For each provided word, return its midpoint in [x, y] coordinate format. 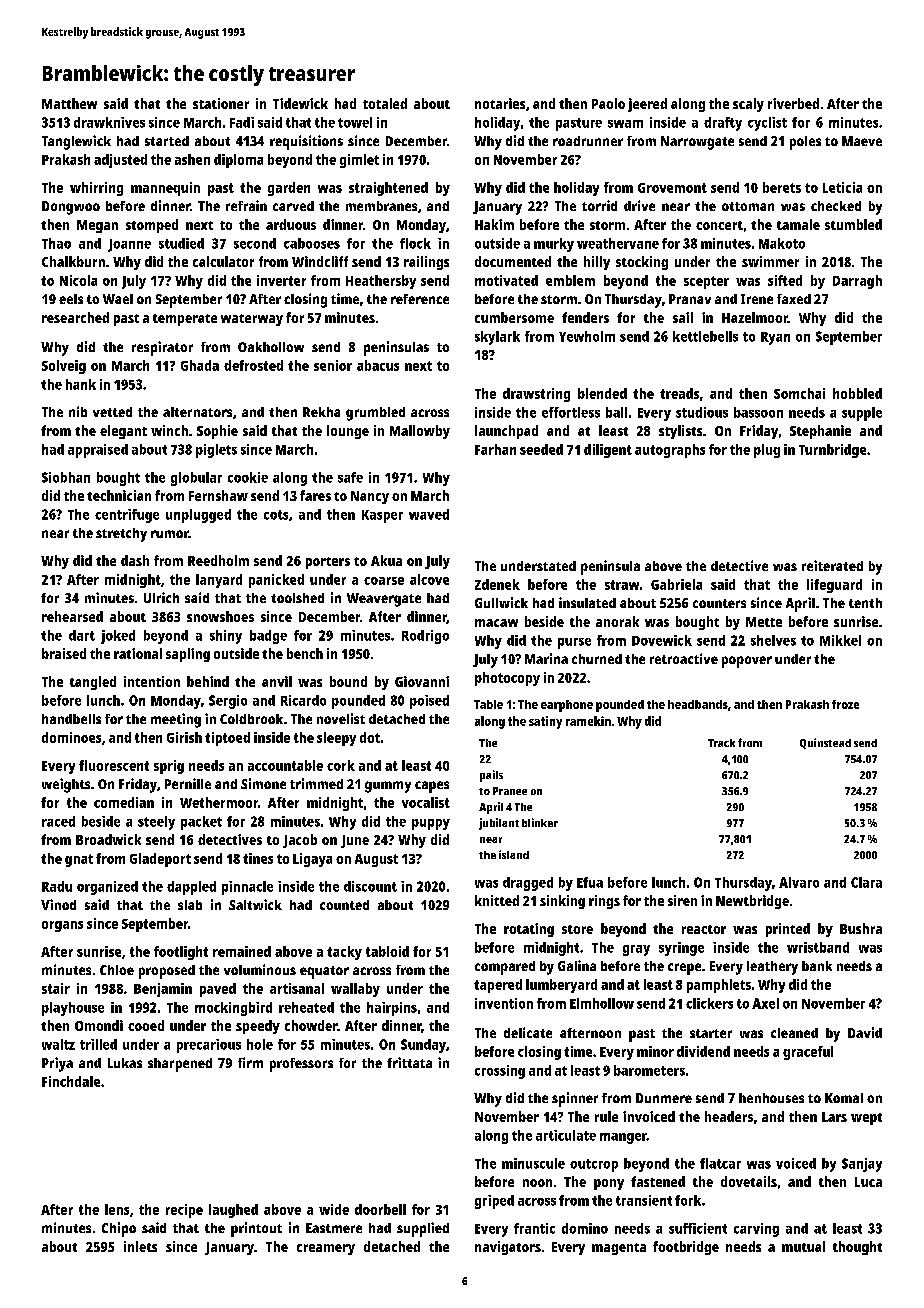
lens [117, 1209]
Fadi [242, 122]
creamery [326, 1249]
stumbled [853, 224]
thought [857, 1248]
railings [426, 263]
